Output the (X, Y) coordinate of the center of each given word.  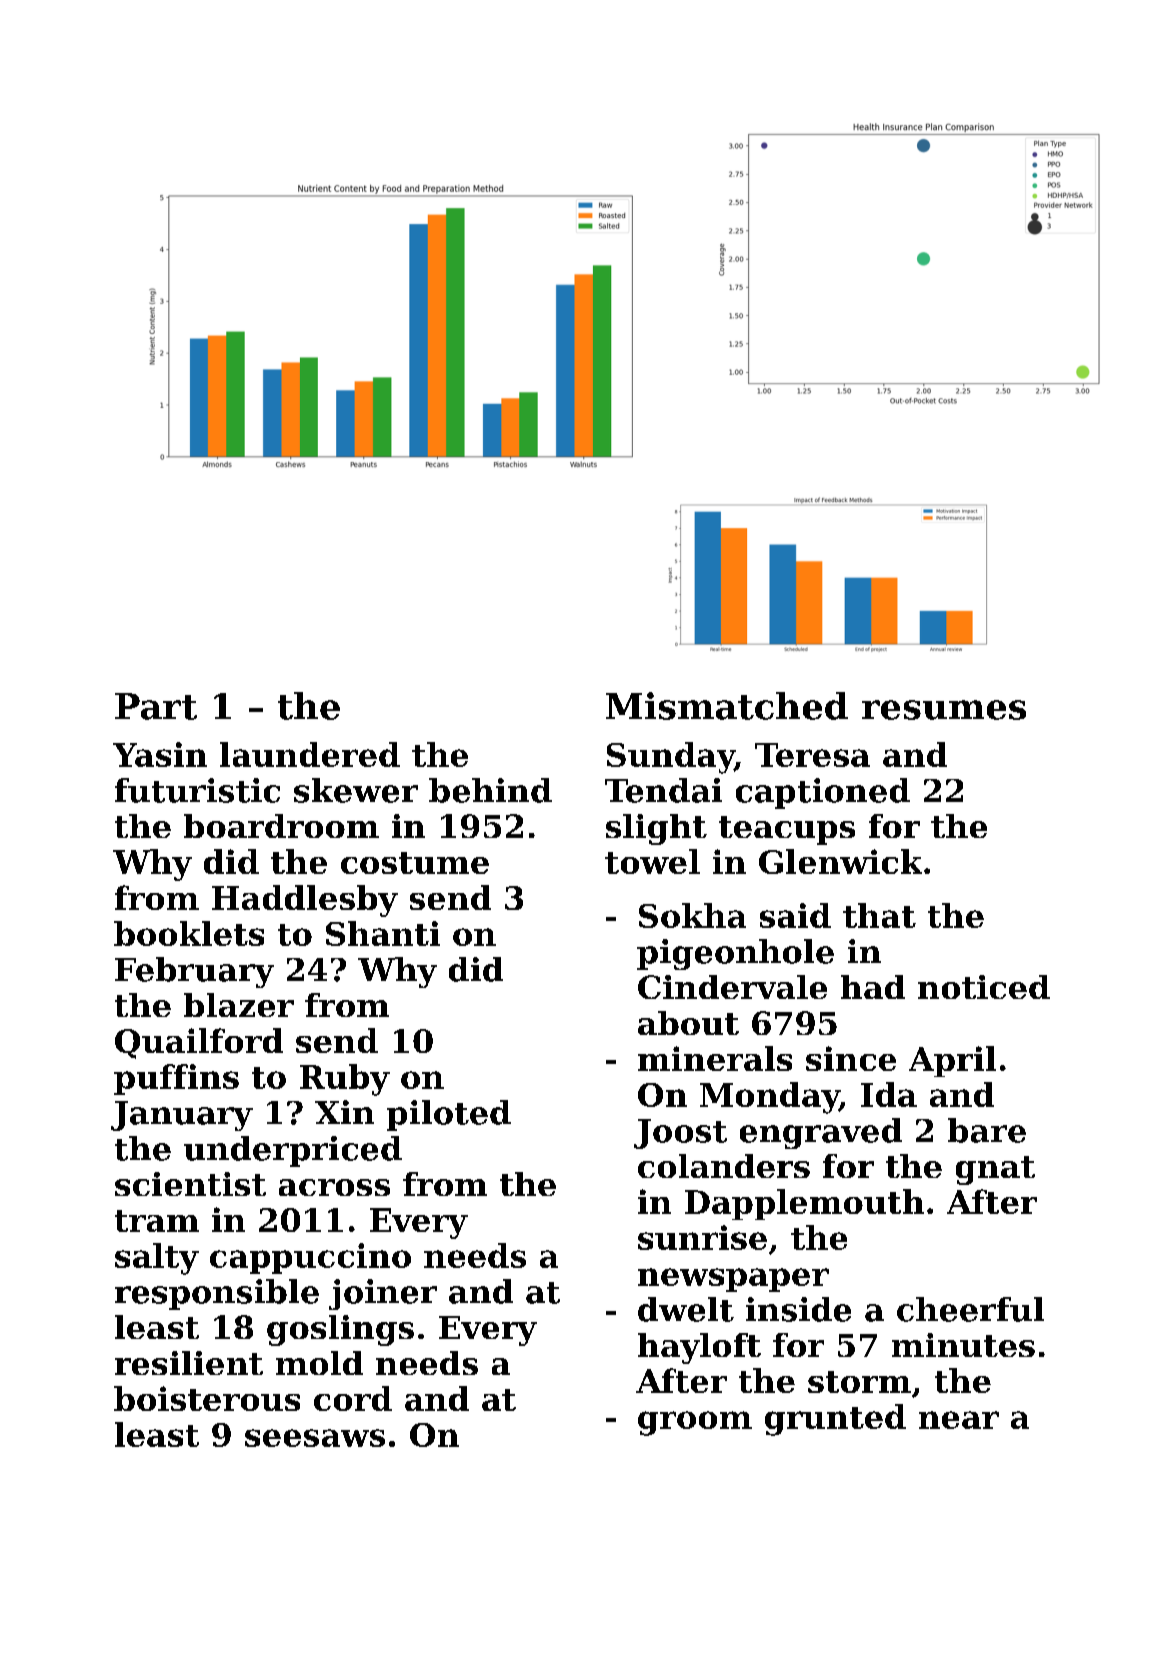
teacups (787, 830)
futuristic (197, 790)
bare (987, 1130)
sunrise (702, 1237)
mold (319, 1363)
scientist (190, 1184)
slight (656, 829)
